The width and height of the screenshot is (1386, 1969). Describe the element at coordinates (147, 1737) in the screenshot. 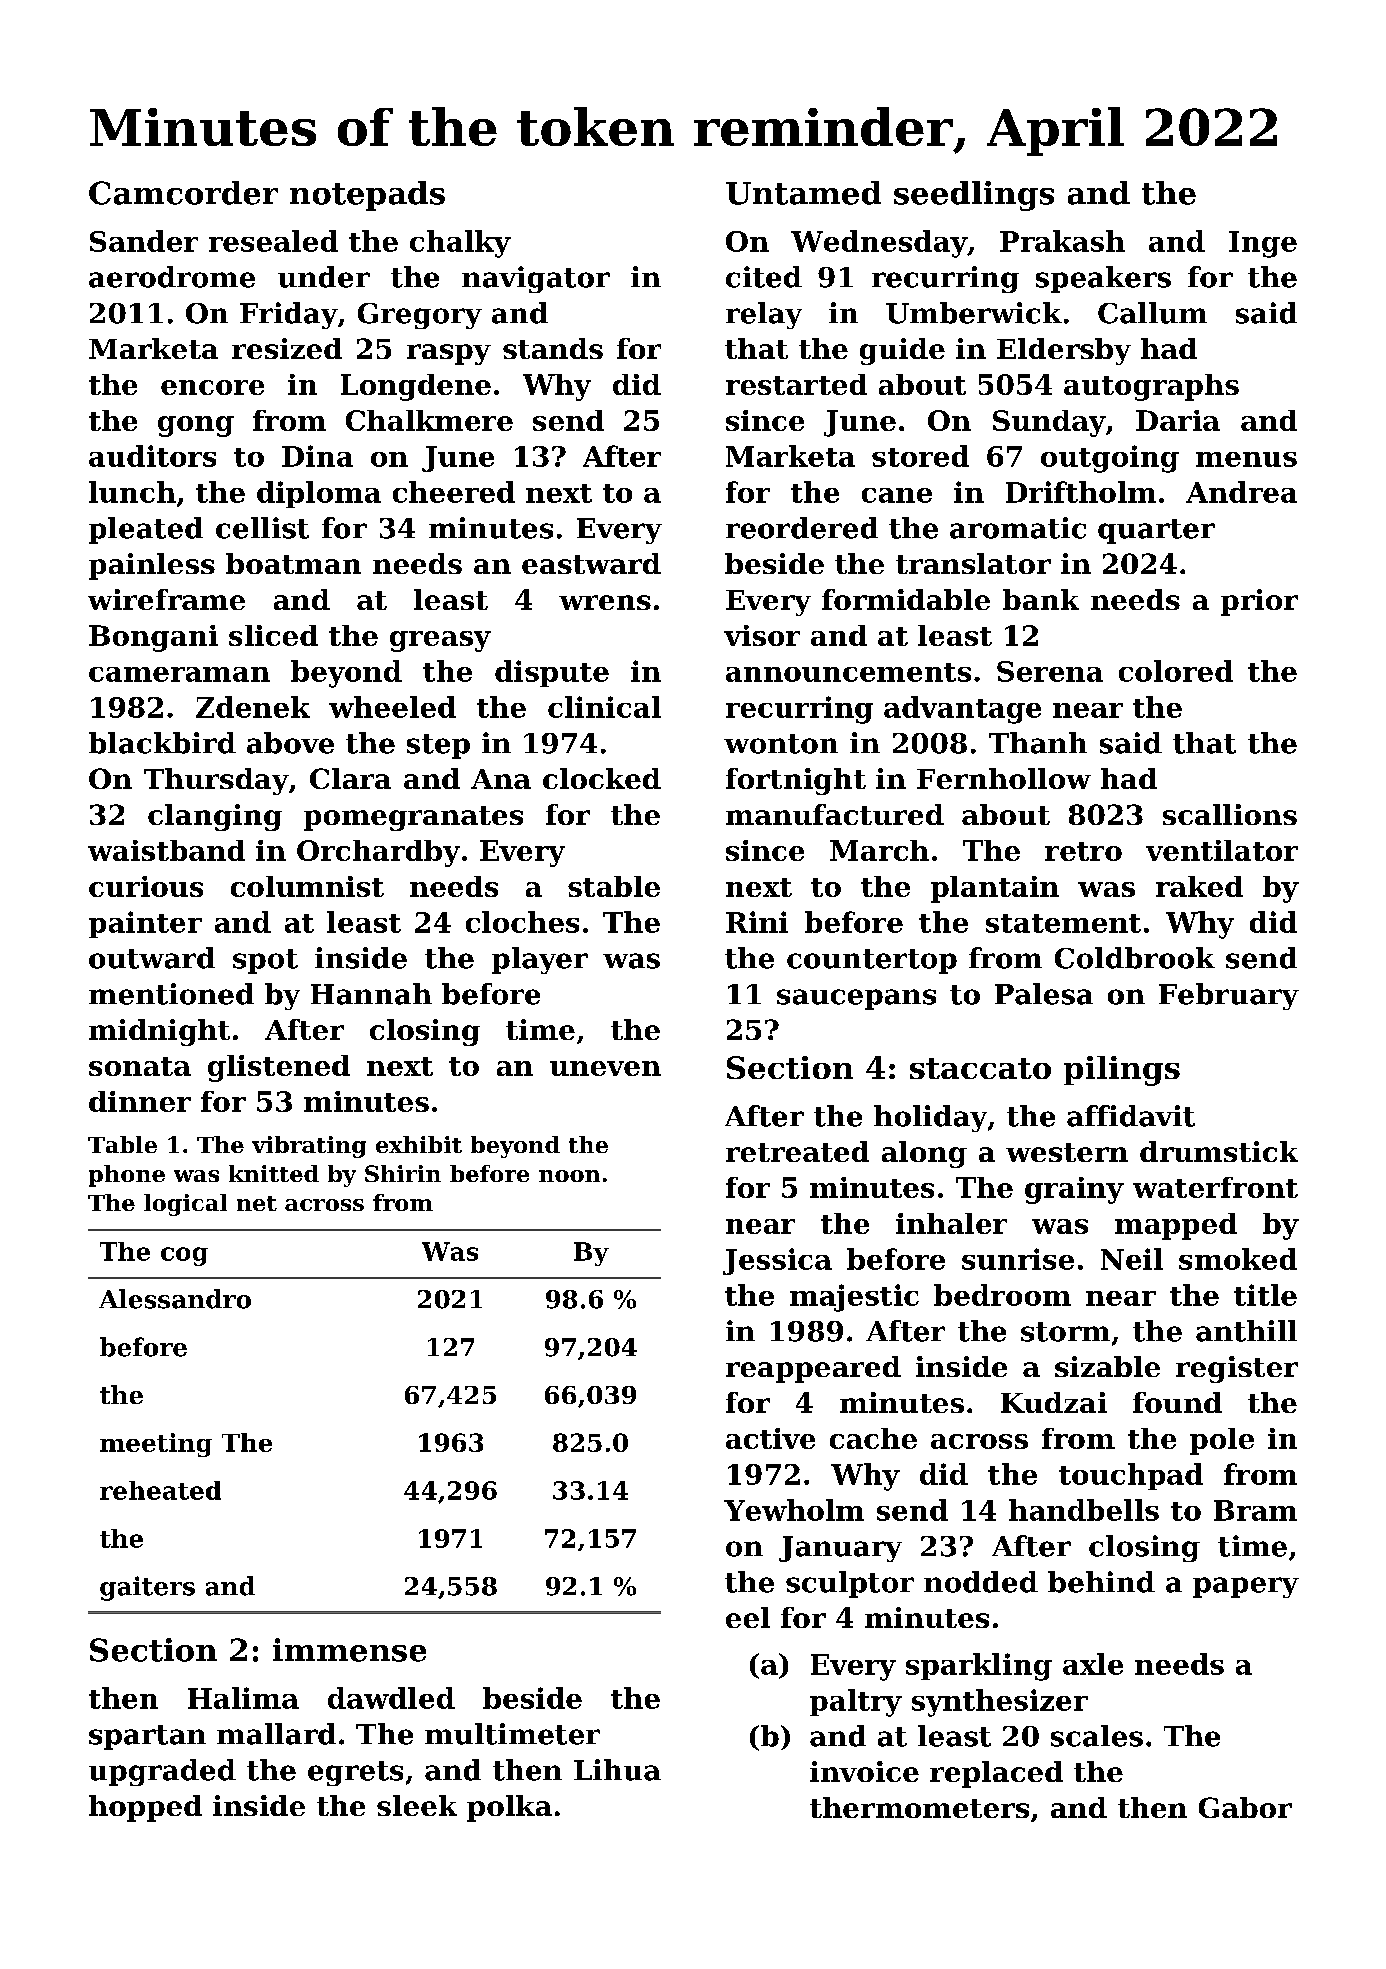

I see `spartan` at that location.
